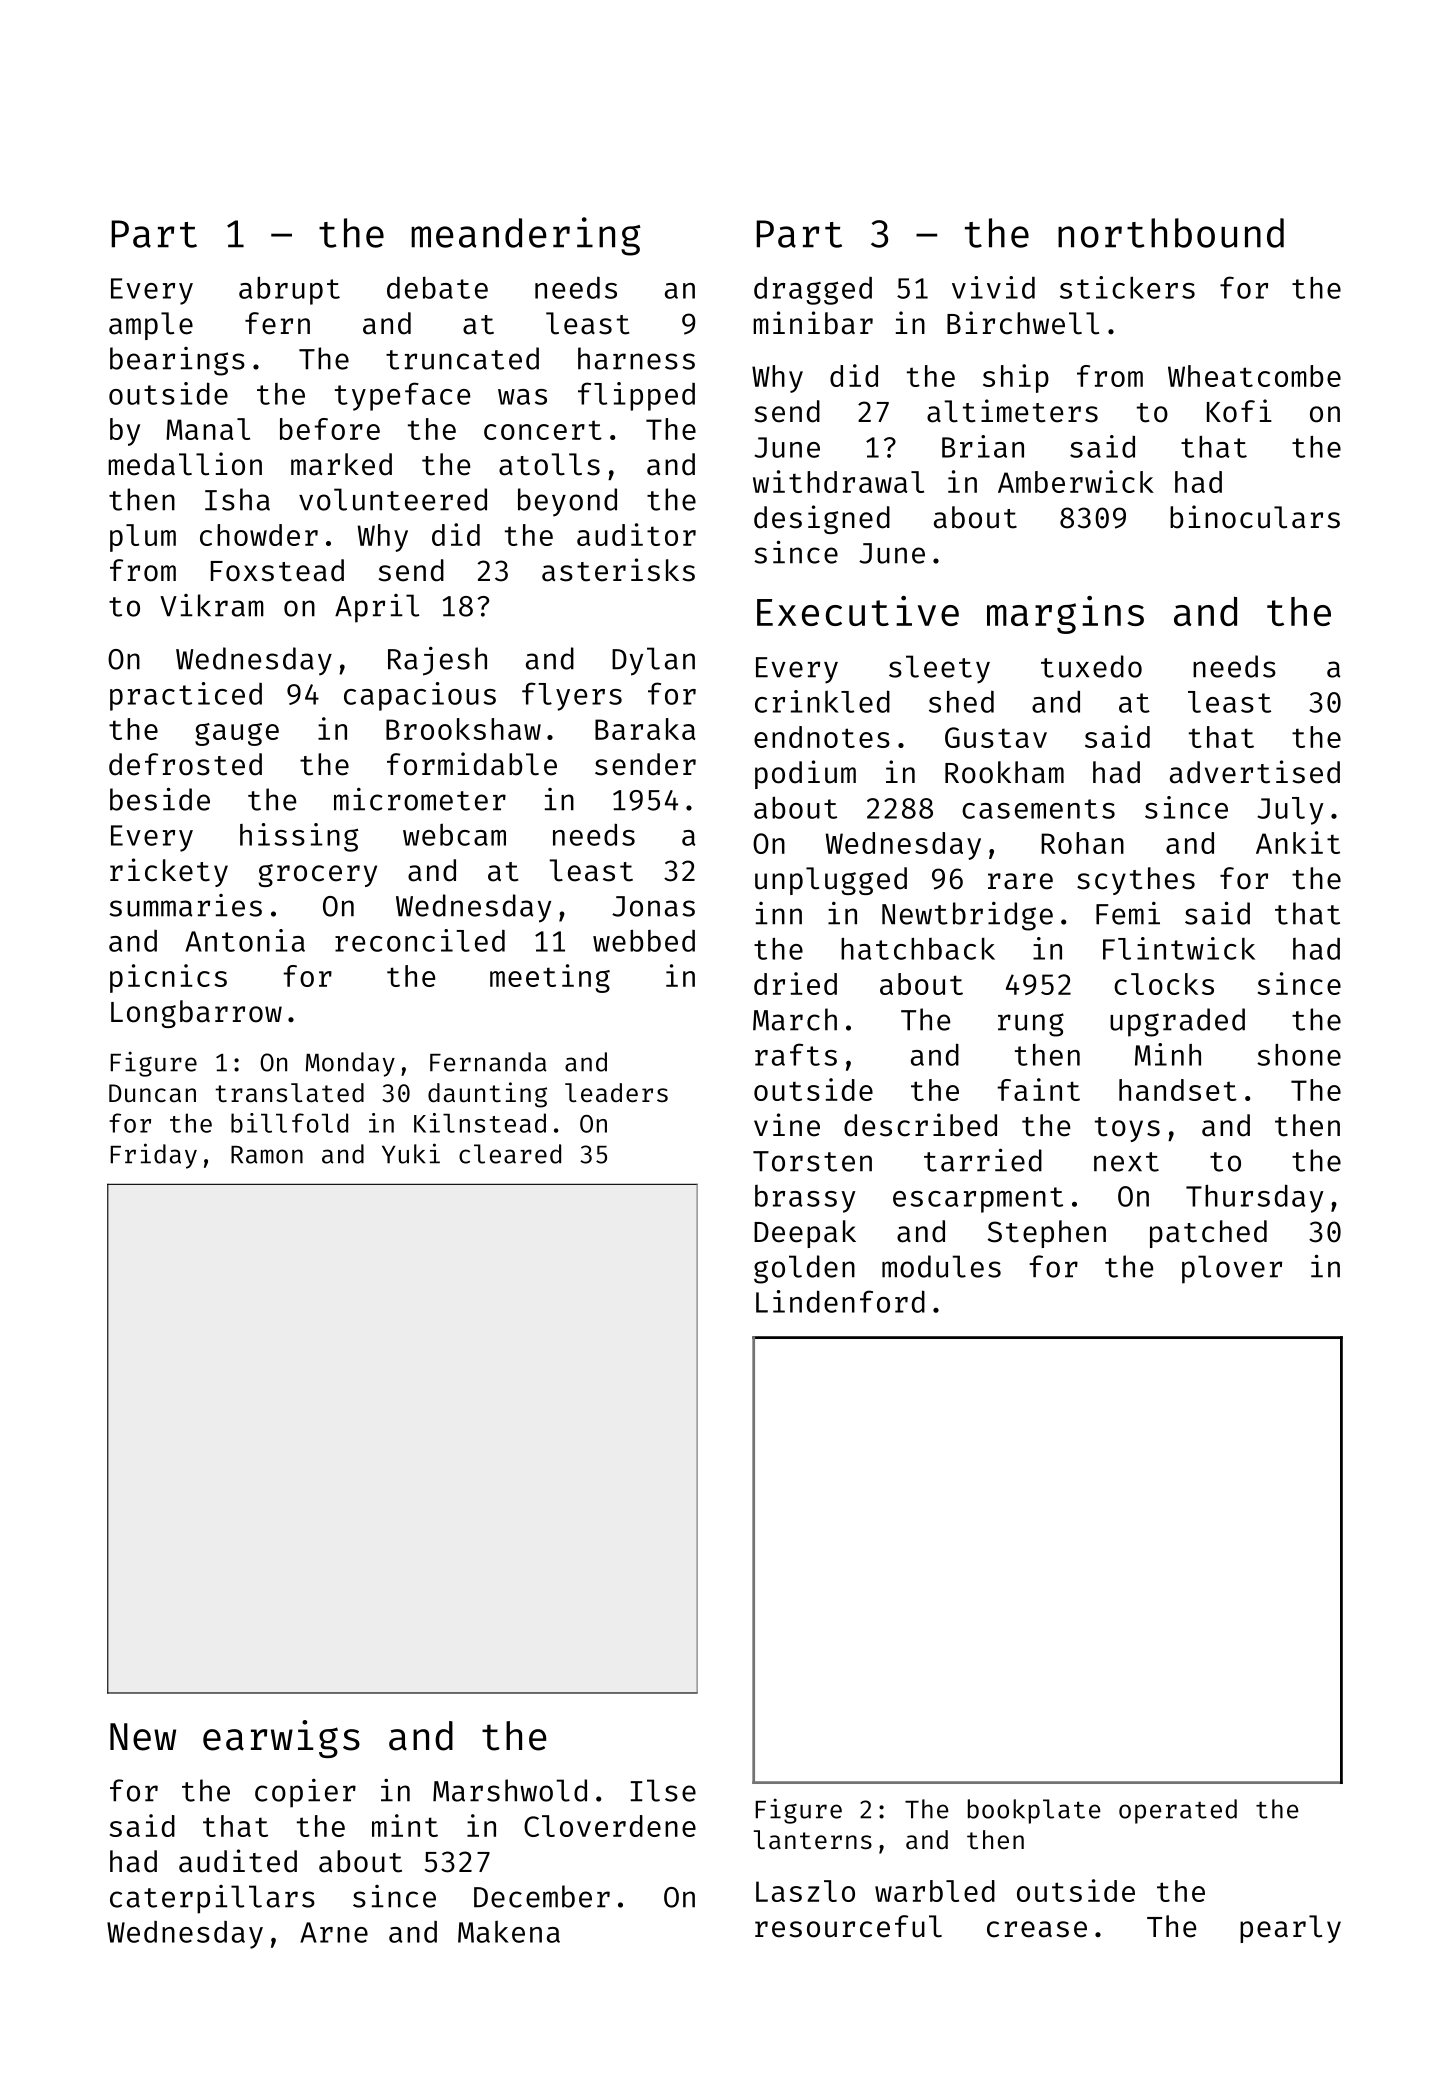 This page has height=2100, width=1450. Describe the element at coordinates (212, 1899) in the page. I see `caterpillars` at that location.
